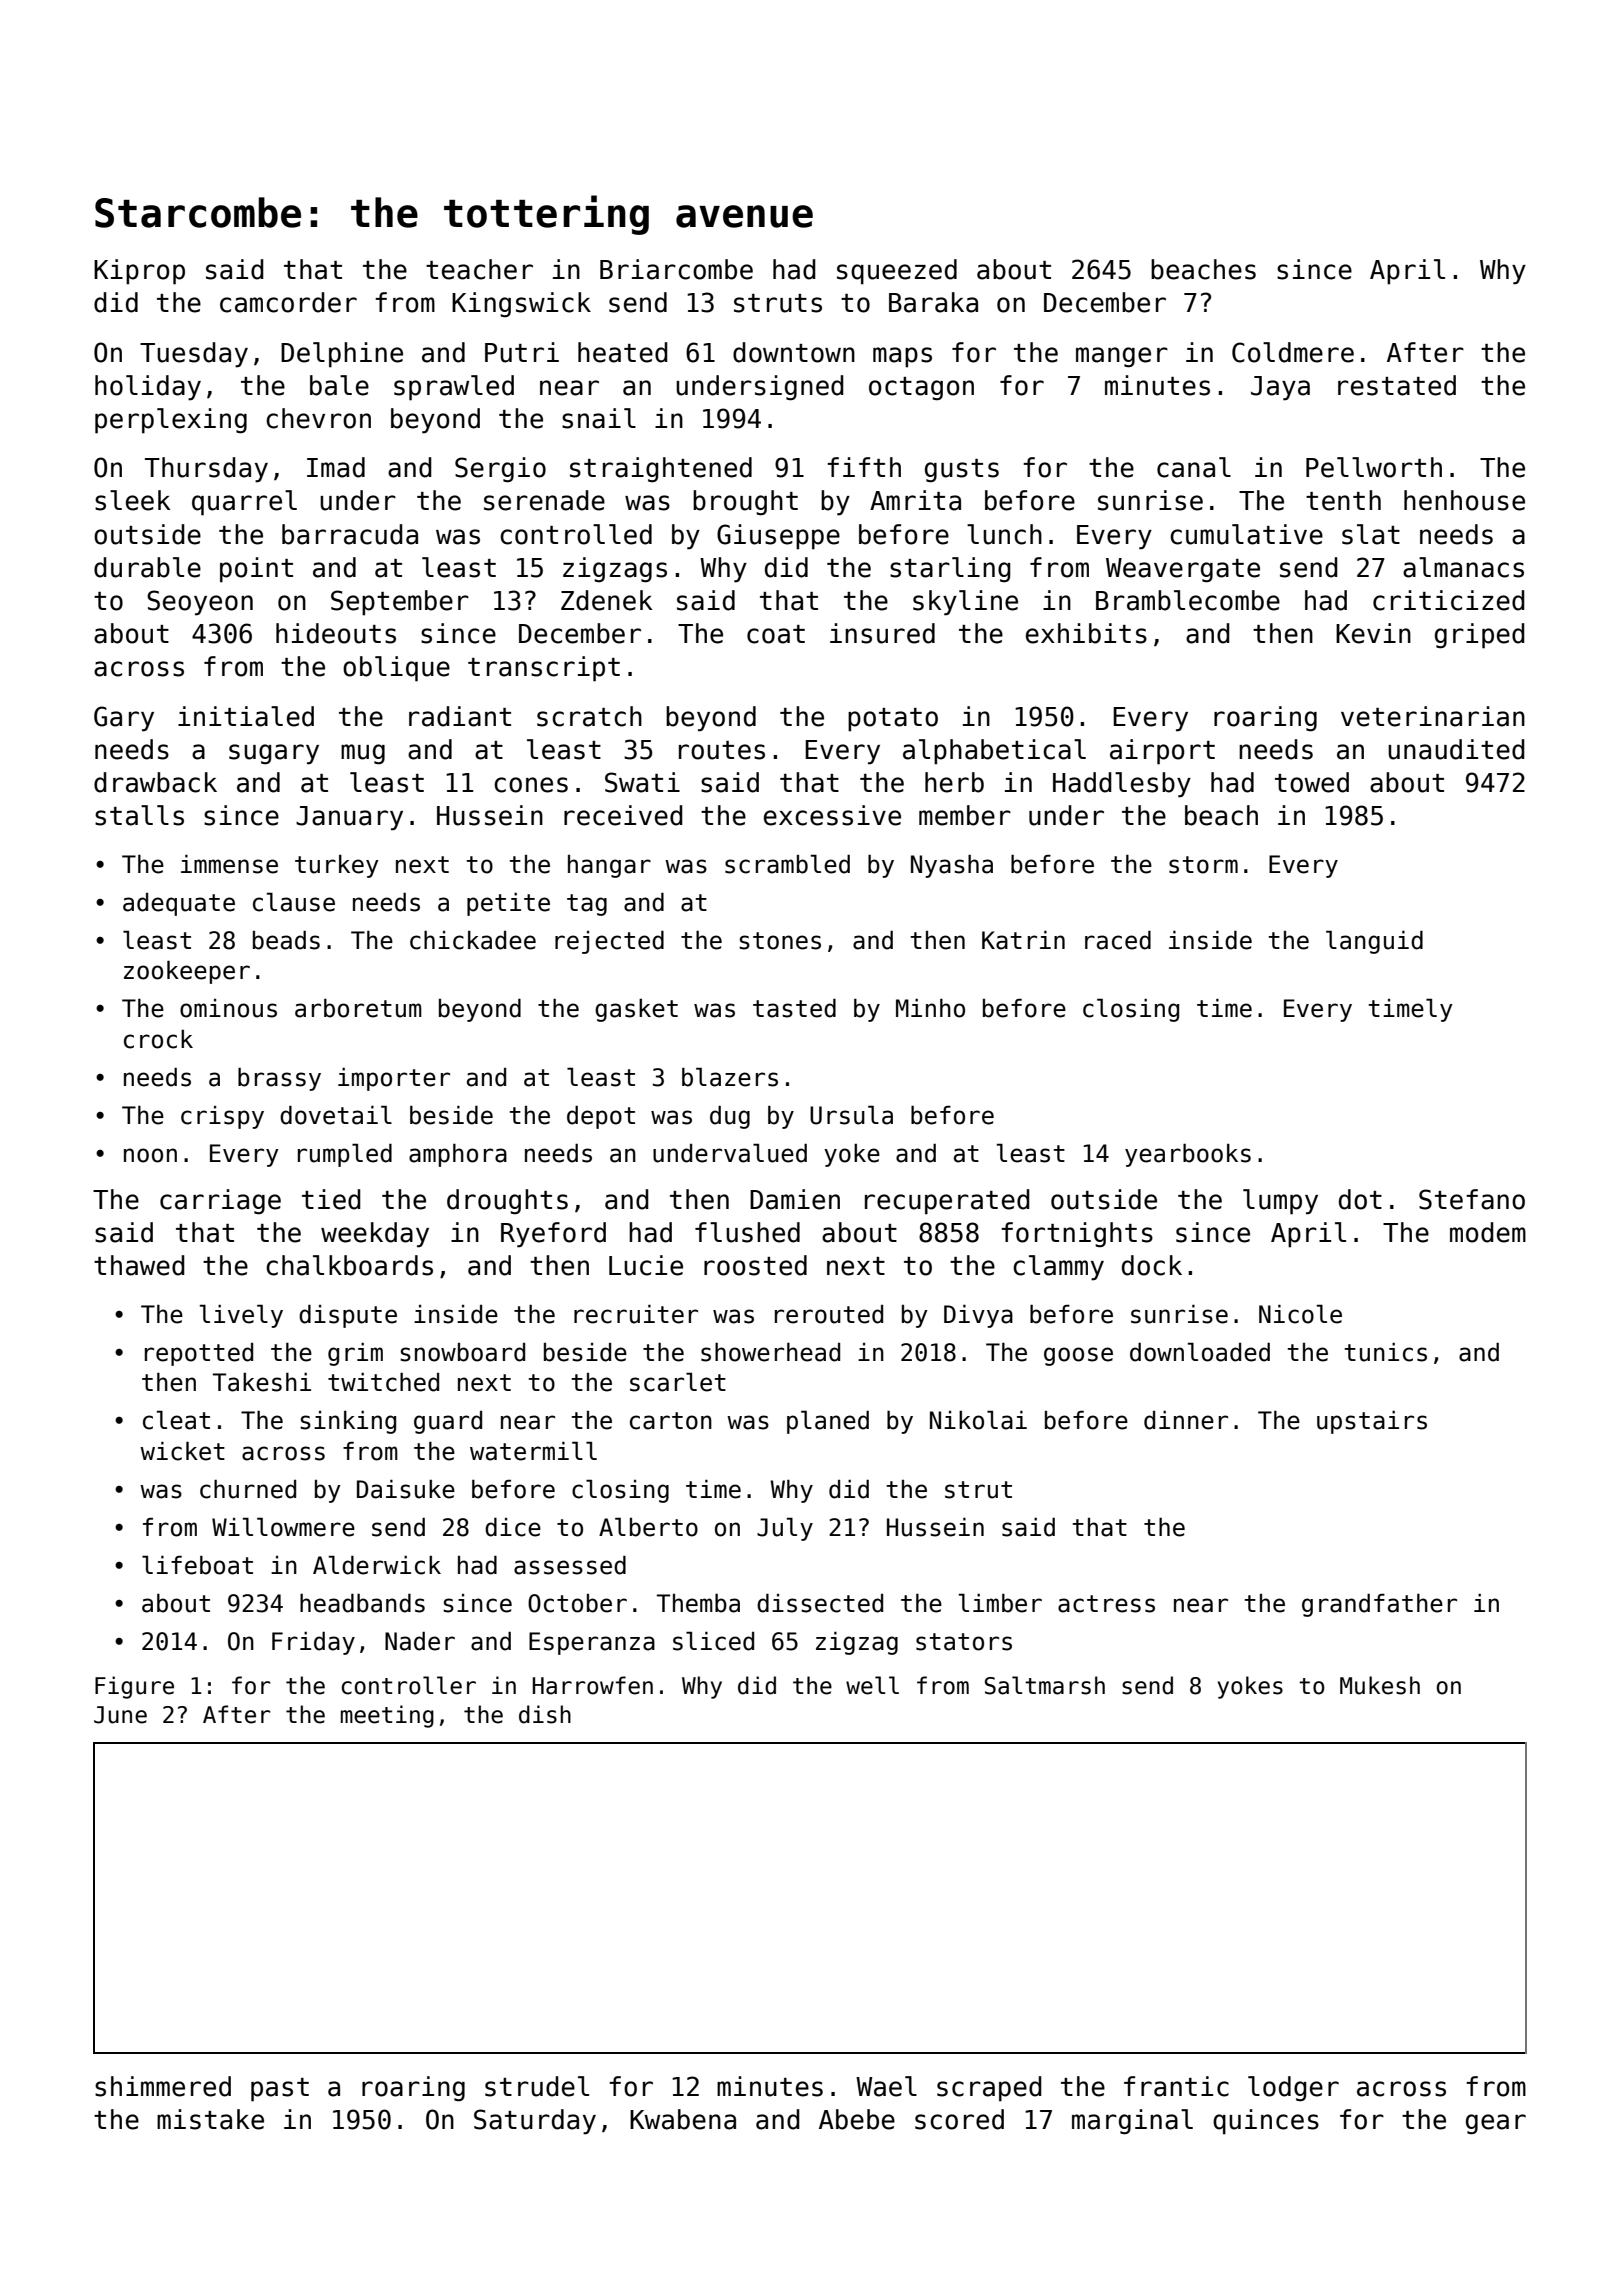  I want to click on fifth, so click(864, 467).
